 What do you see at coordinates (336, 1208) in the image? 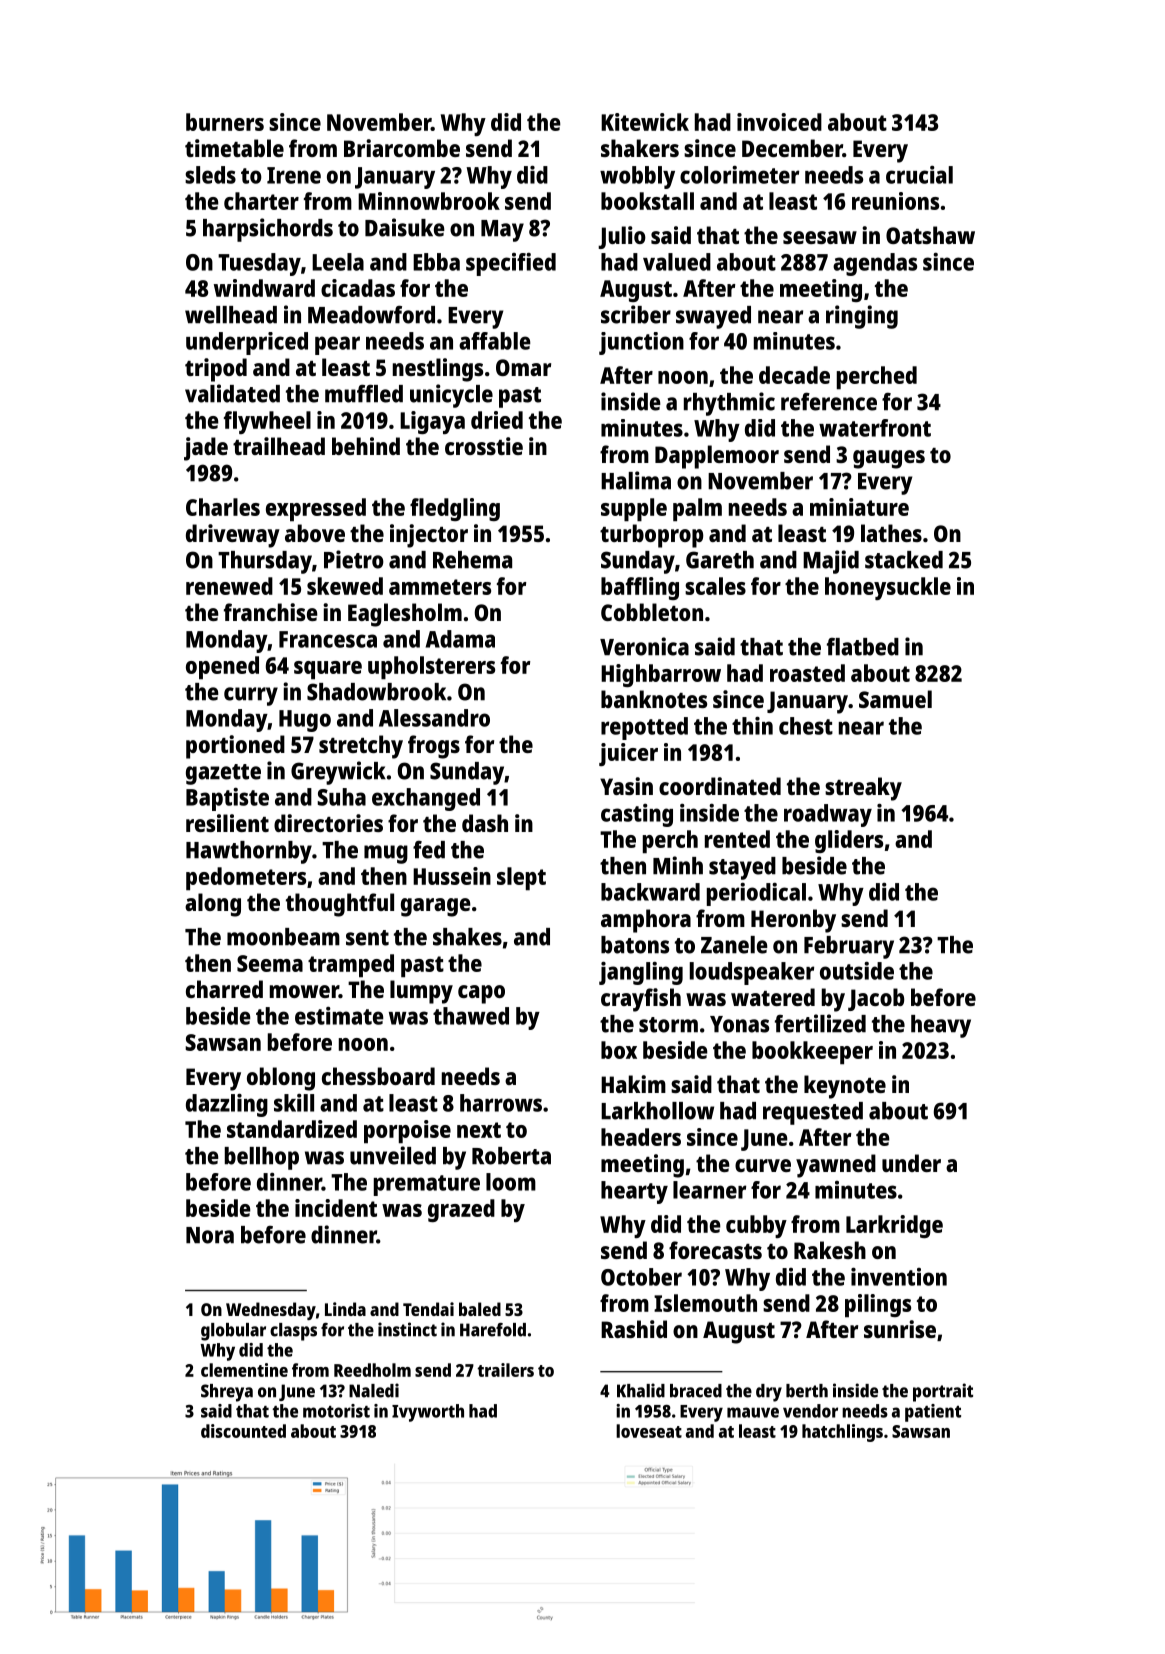
I see `incident` at bounding box center [336, 1208].
